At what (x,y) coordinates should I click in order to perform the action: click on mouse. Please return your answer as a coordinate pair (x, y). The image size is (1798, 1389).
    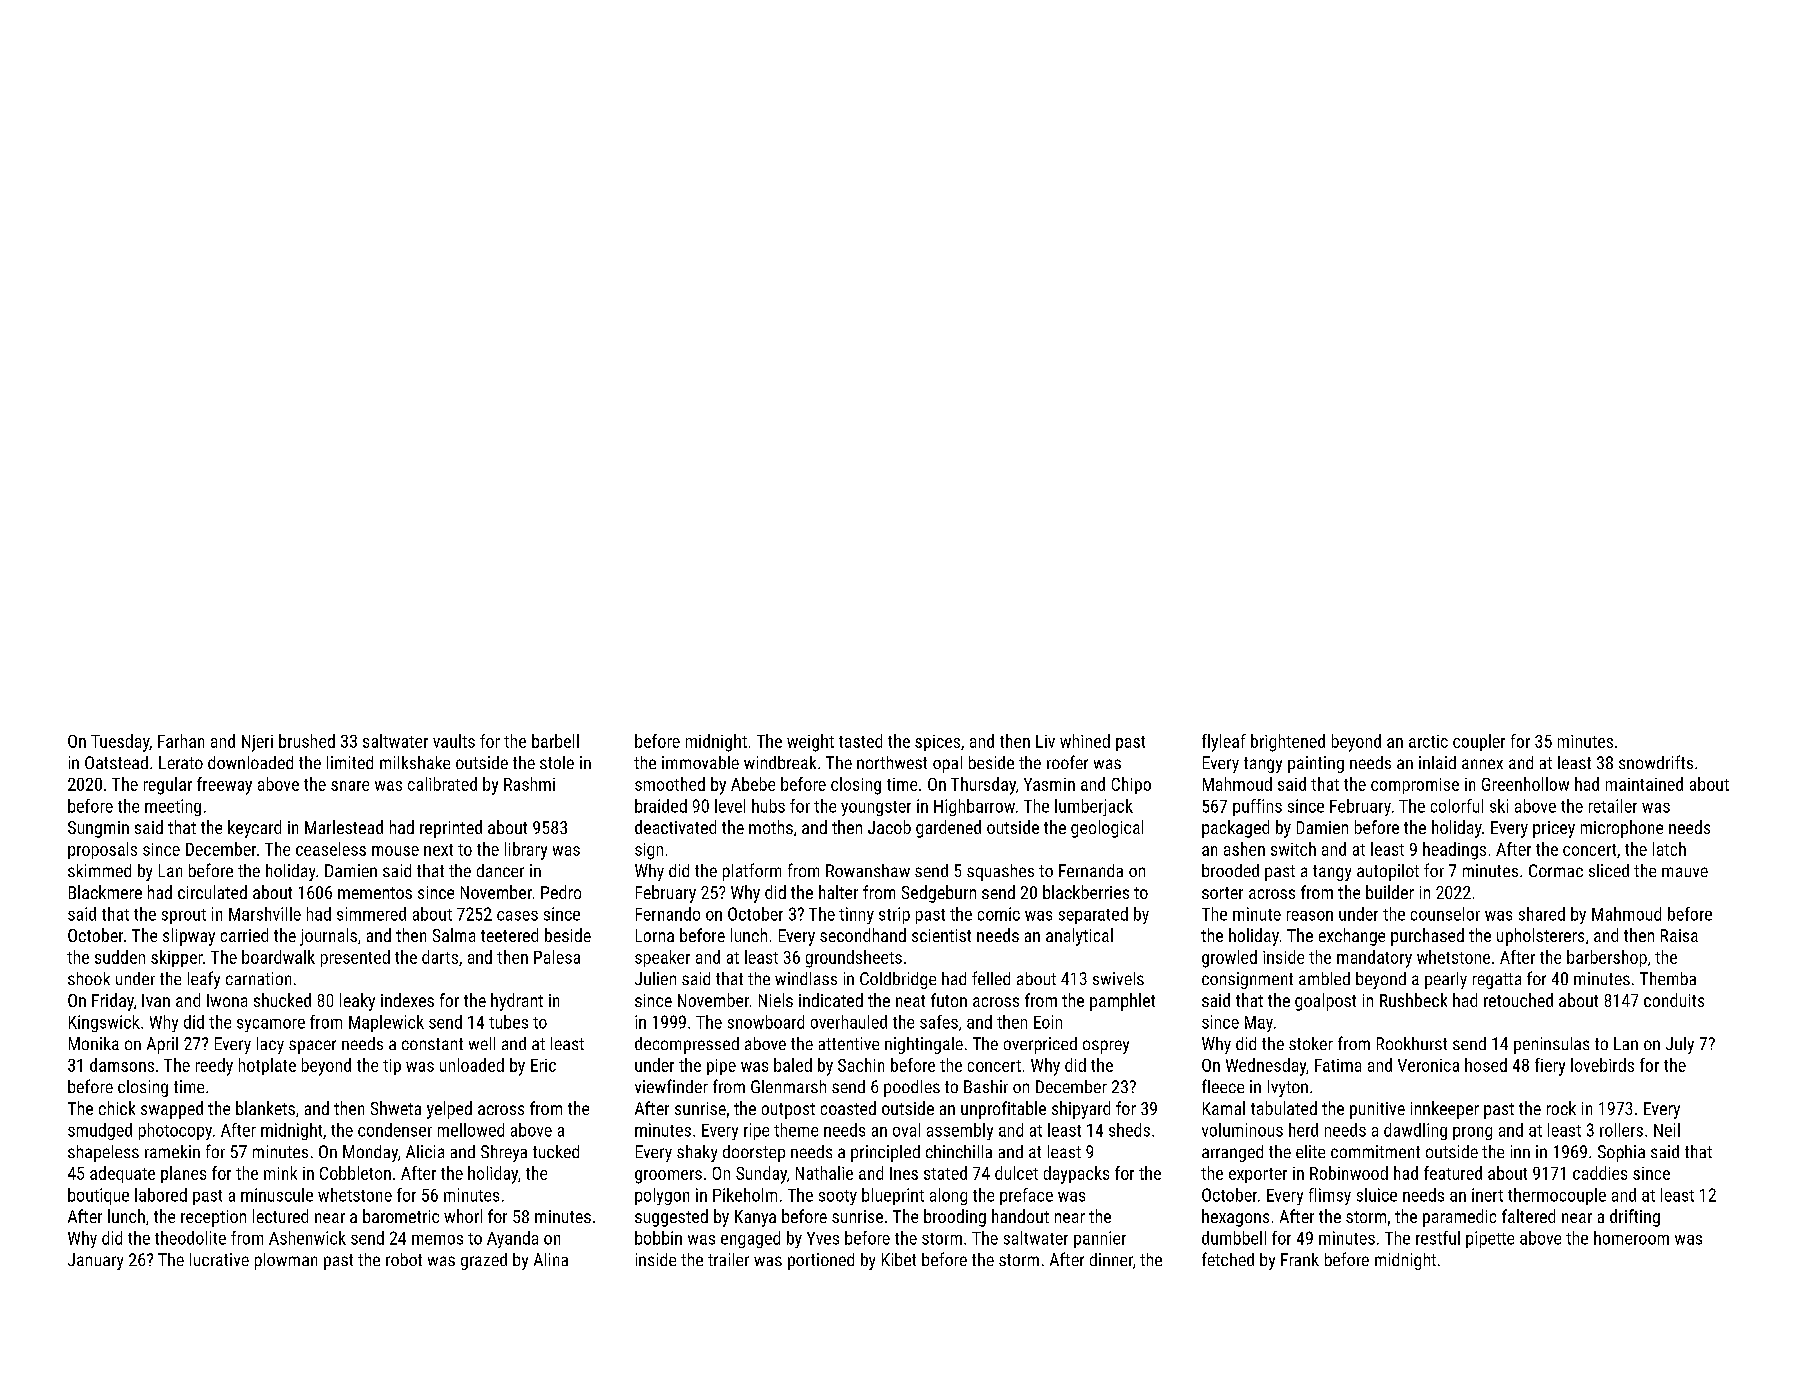
    Looking at the image, I should click on (395, 851).
